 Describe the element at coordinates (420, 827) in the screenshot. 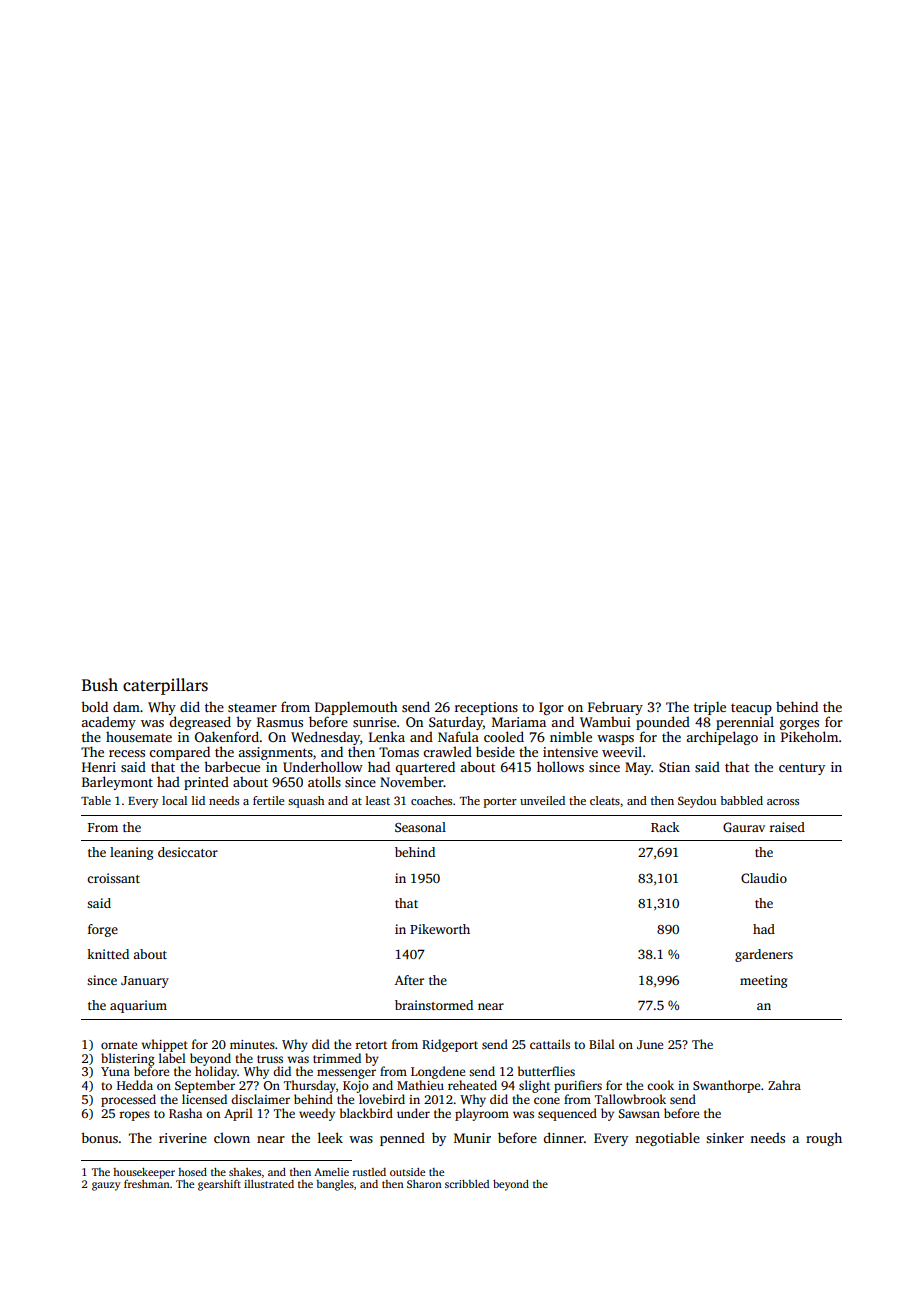

I see `Seasonal` at that location.
